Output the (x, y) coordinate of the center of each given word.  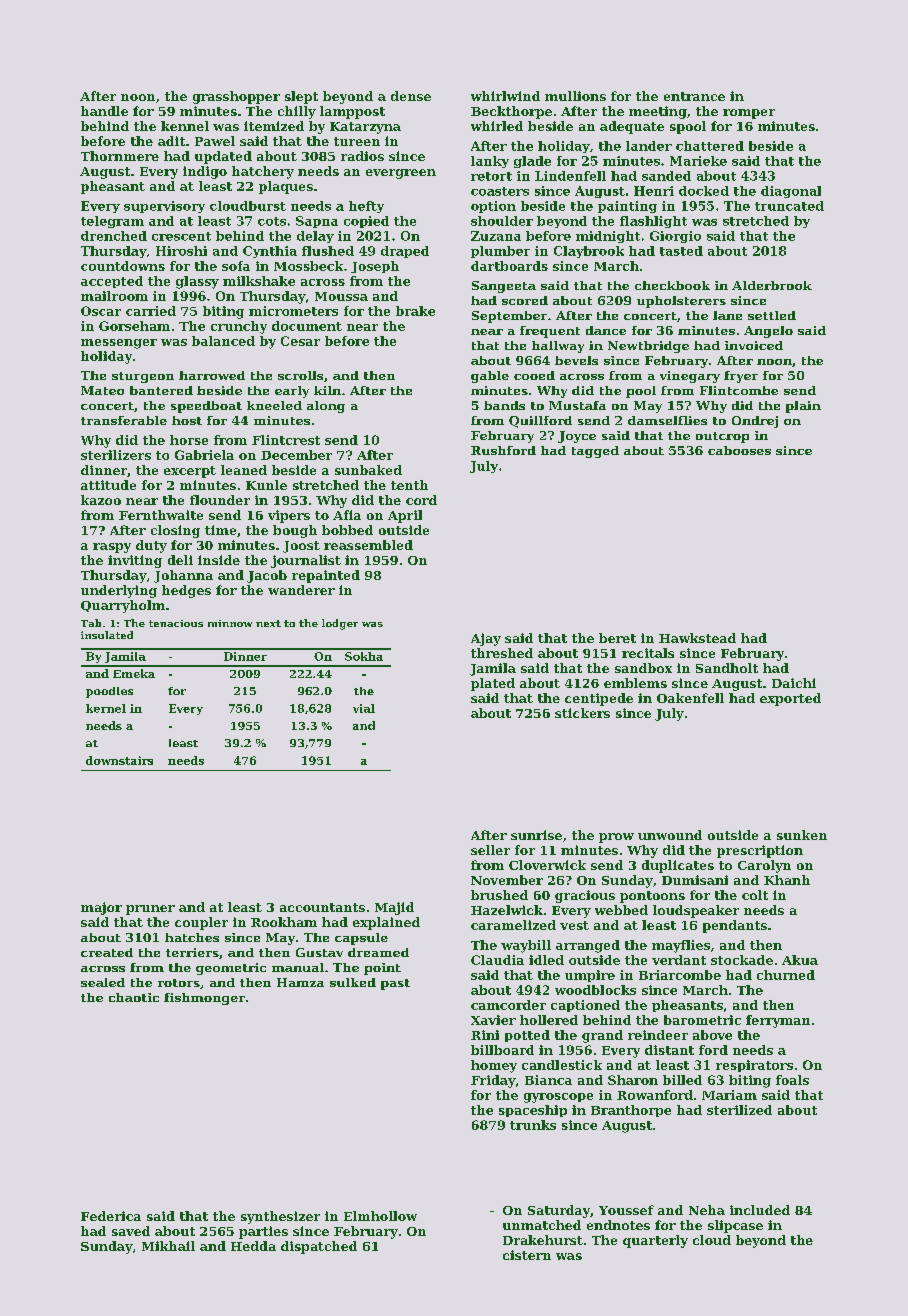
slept (301, 97)
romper (749, 114)
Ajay (486, 639)
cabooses (739, 450)
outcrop (722, 437)
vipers (289, 516)
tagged (595, 452)
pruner (150, 910)
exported (790, 699)
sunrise (536, 835)
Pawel (215, 141)
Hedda (253, 1246)
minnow (230, 623)
